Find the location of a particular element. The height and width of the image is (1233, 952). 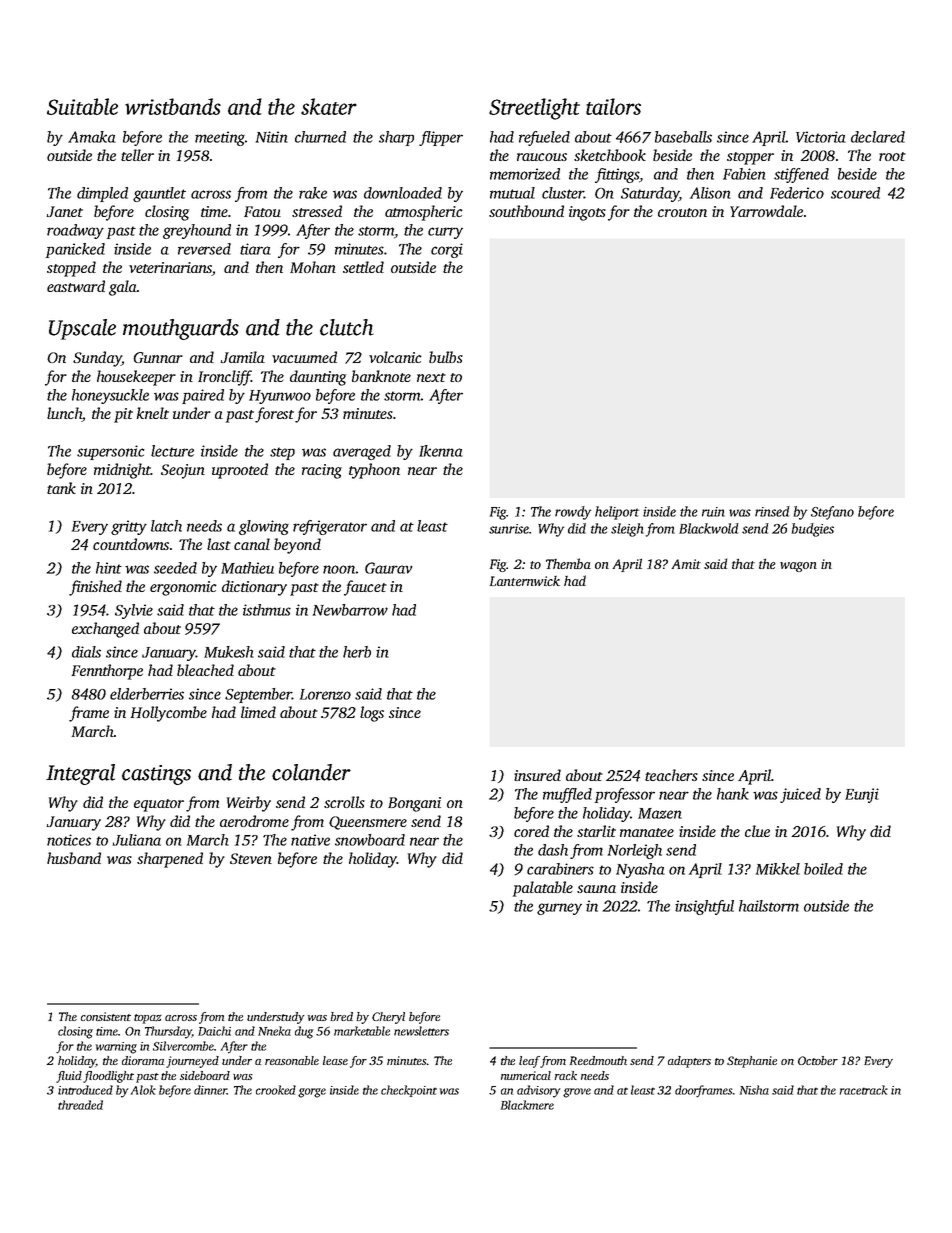

Nisha is located at coordinates (754, 1090).
